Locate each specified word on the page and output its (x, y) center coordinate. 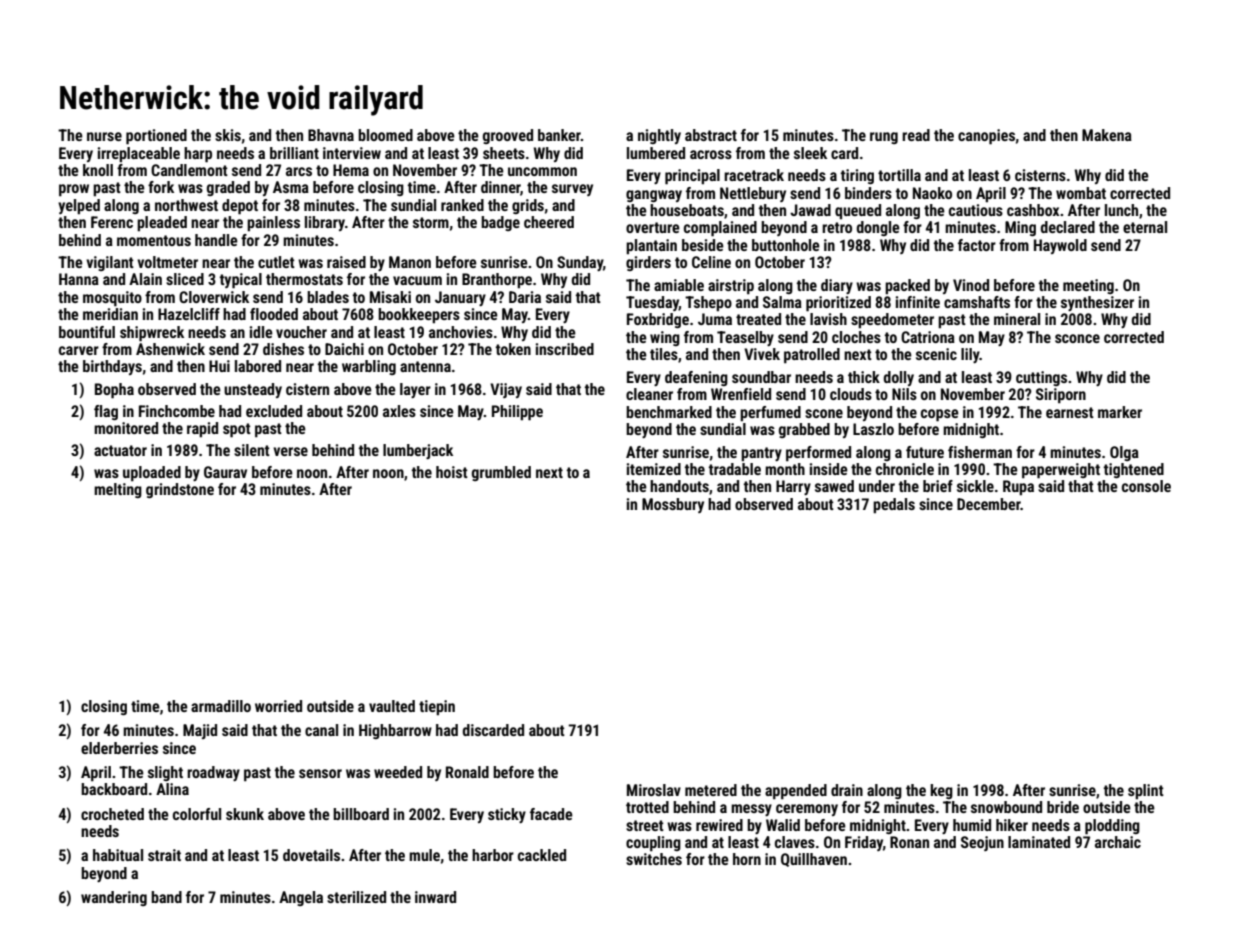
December (989, 504)
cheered (549, 222)
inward (435, 897)
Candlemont (189, 170)
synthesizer (1097, 303)
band (166, 897)
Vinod (971, 285)
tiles (664, 354)
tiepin (437, 708)
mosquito (112, 299)
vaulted (392, 706)
